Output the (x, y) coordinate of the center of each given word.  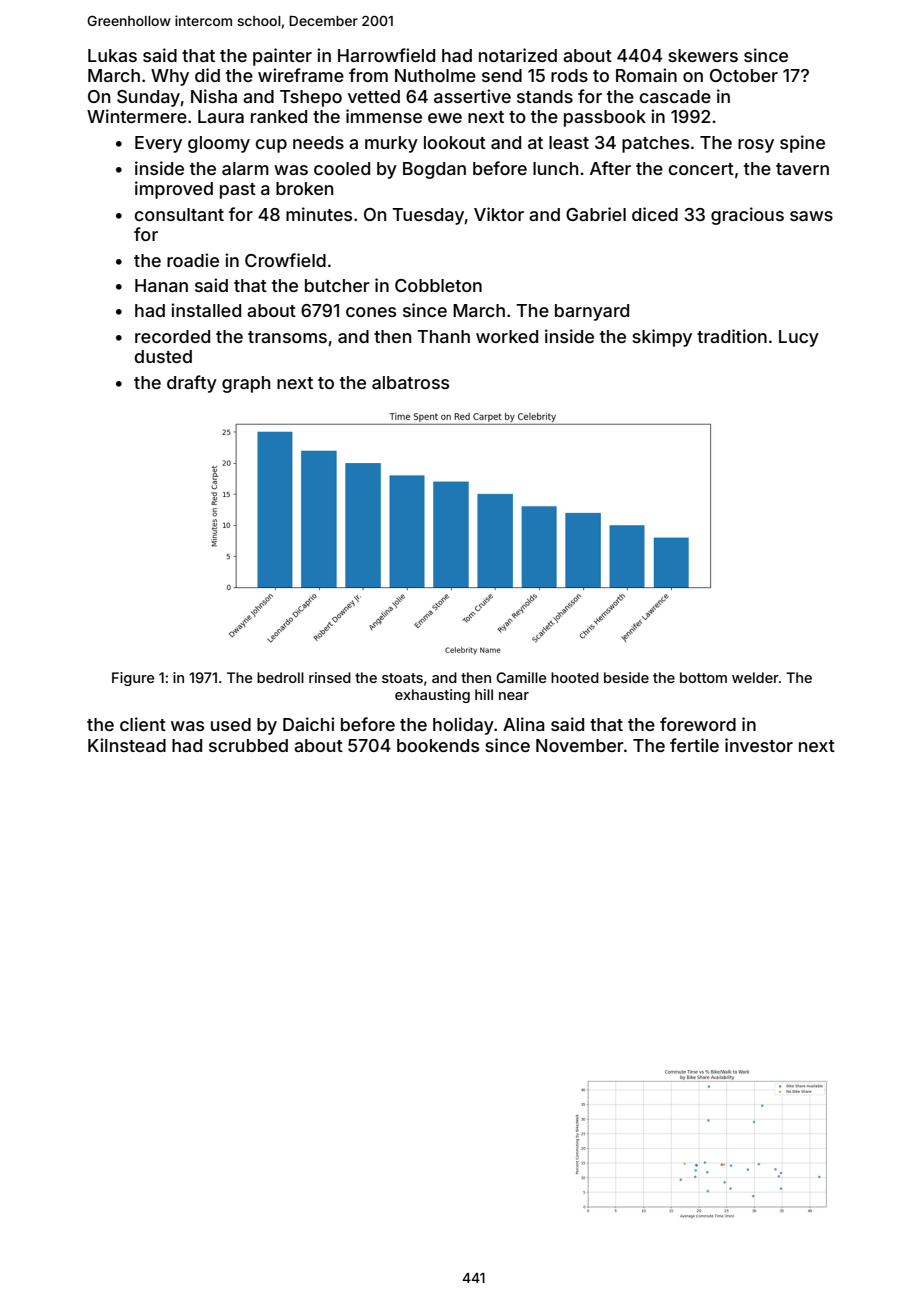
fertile (694, 745)
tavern (802, 169)
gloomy (219, 144)
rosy (756, 146)
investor (759, 745)
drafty (192, 384)
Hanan (161, 285)
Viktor (499, 214)
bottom (703, 677)
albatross (410, 382)
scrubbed (248, 745)
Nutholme (435, 75)
